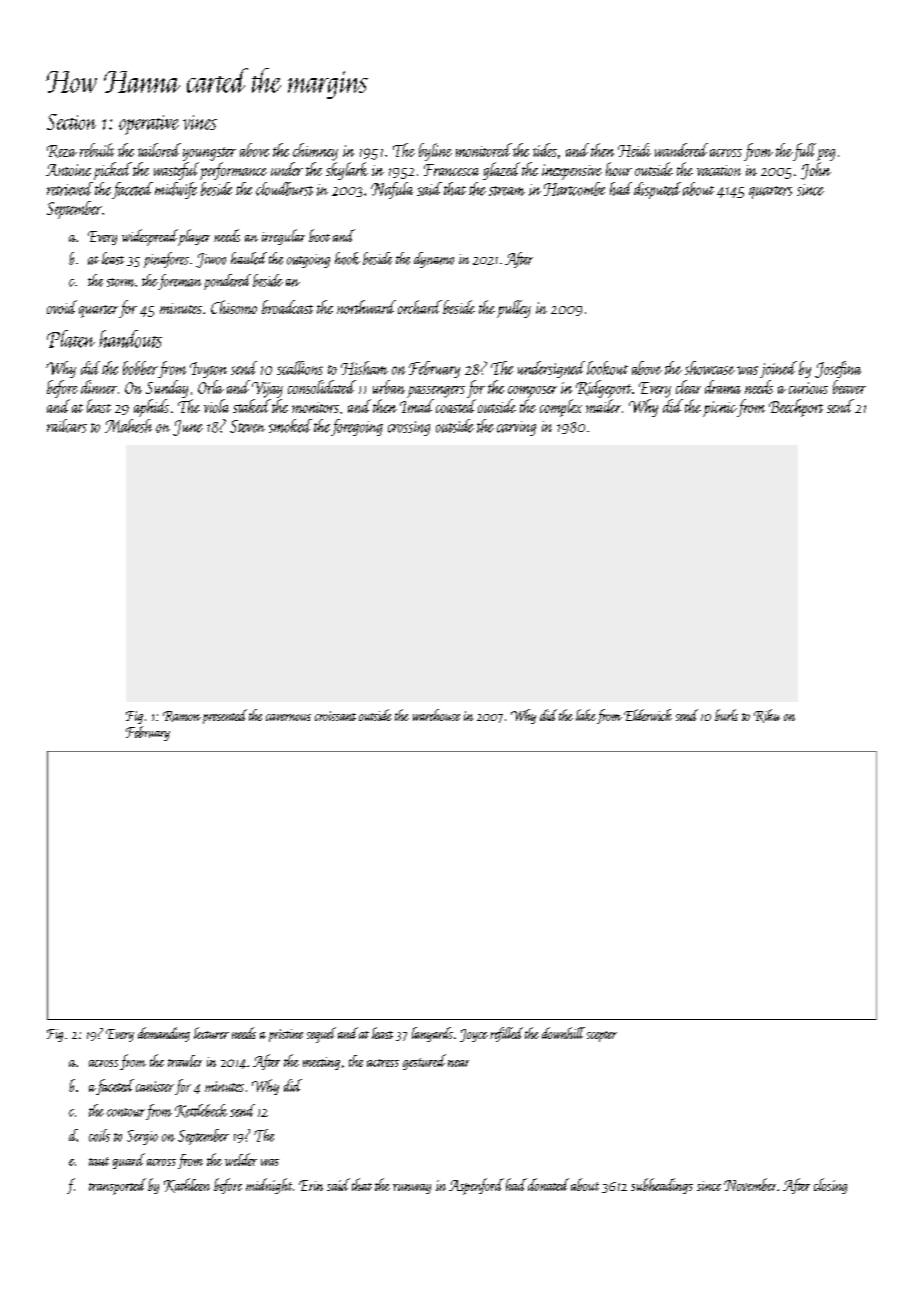  Describe the element at coordinates (67, 426) in the screenshot. I see `railcars` at that location.
